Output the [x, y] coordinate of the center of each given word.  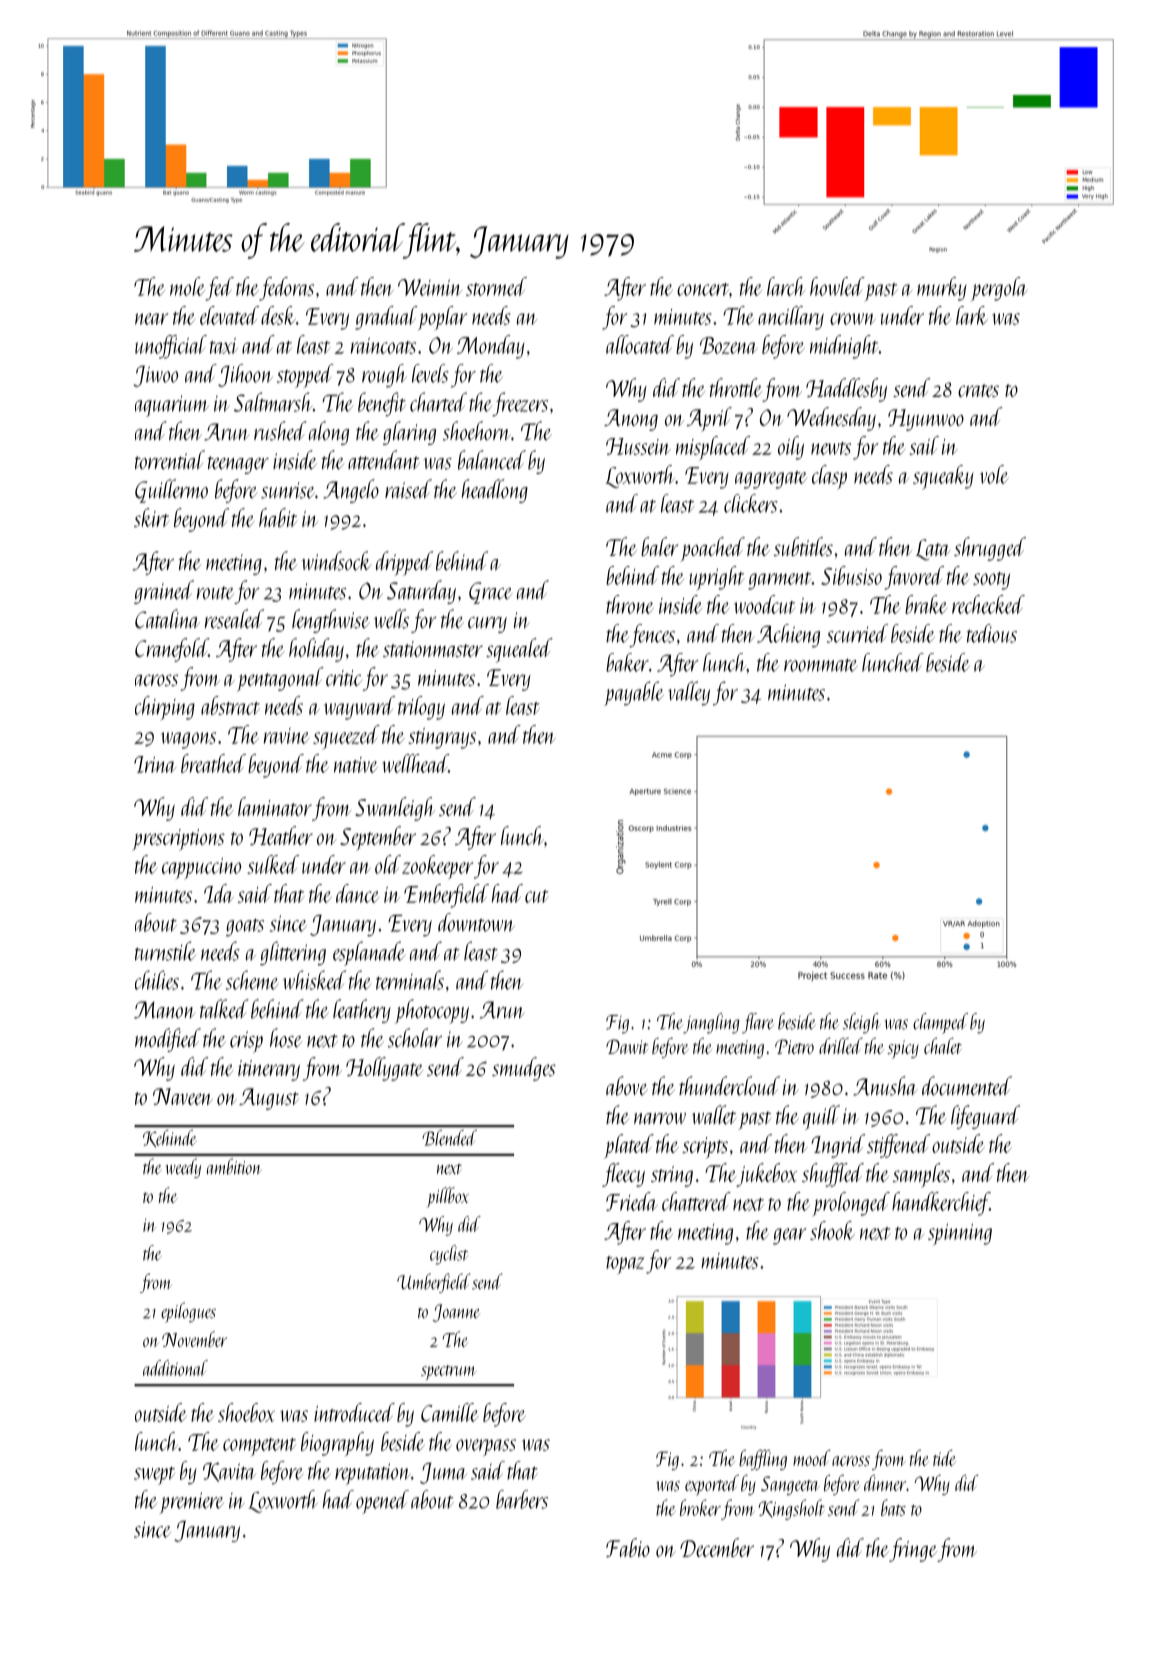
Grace [491, 593]
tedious [992, 633]
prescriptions [178, 840]
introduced [354, 1412]
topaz [625, 1265]
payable [634, 693]
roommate [821, 665]
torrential [170, 460]
